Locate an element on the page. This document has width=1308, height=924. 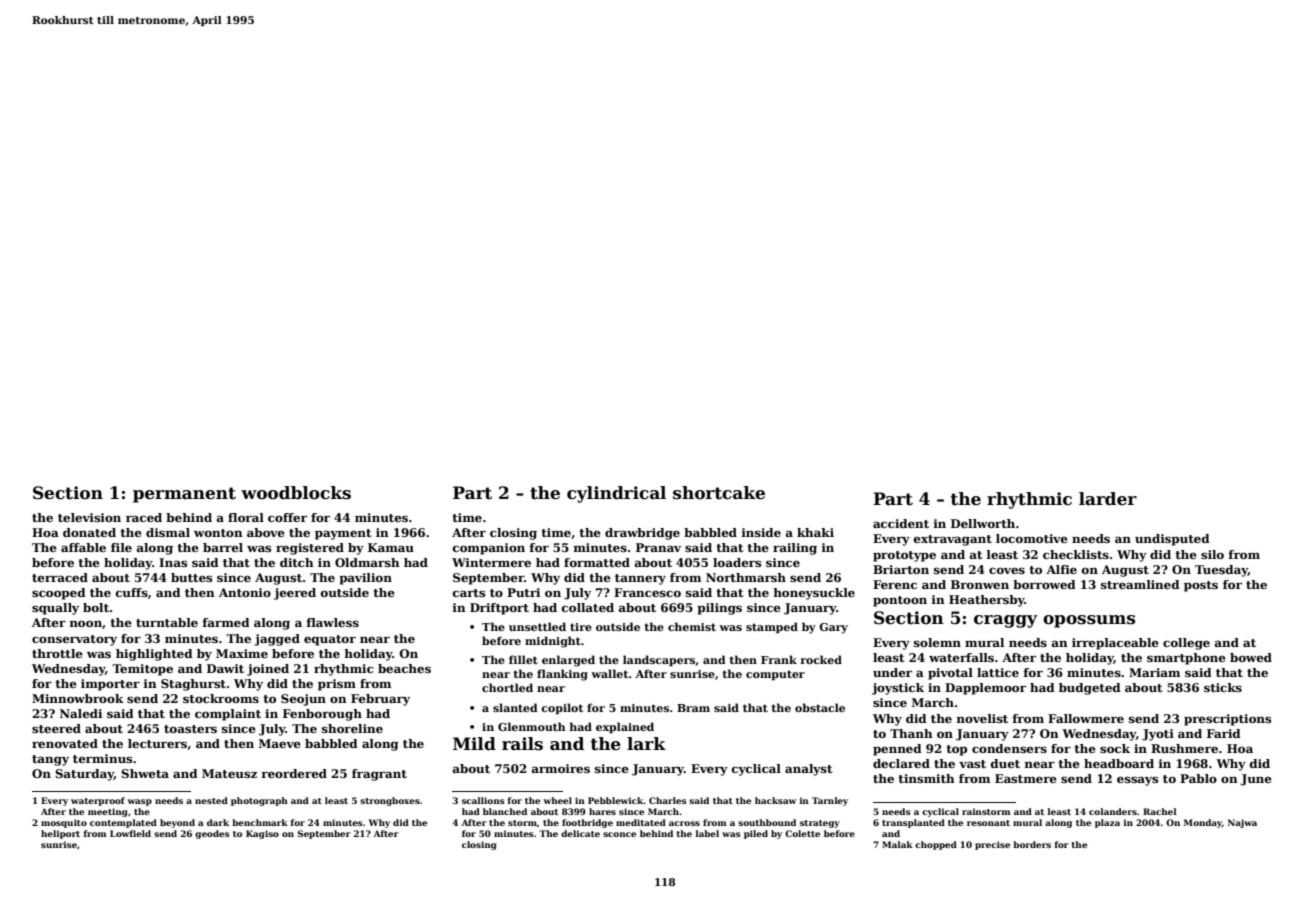
permanent is located at coordinates (184, 495).
